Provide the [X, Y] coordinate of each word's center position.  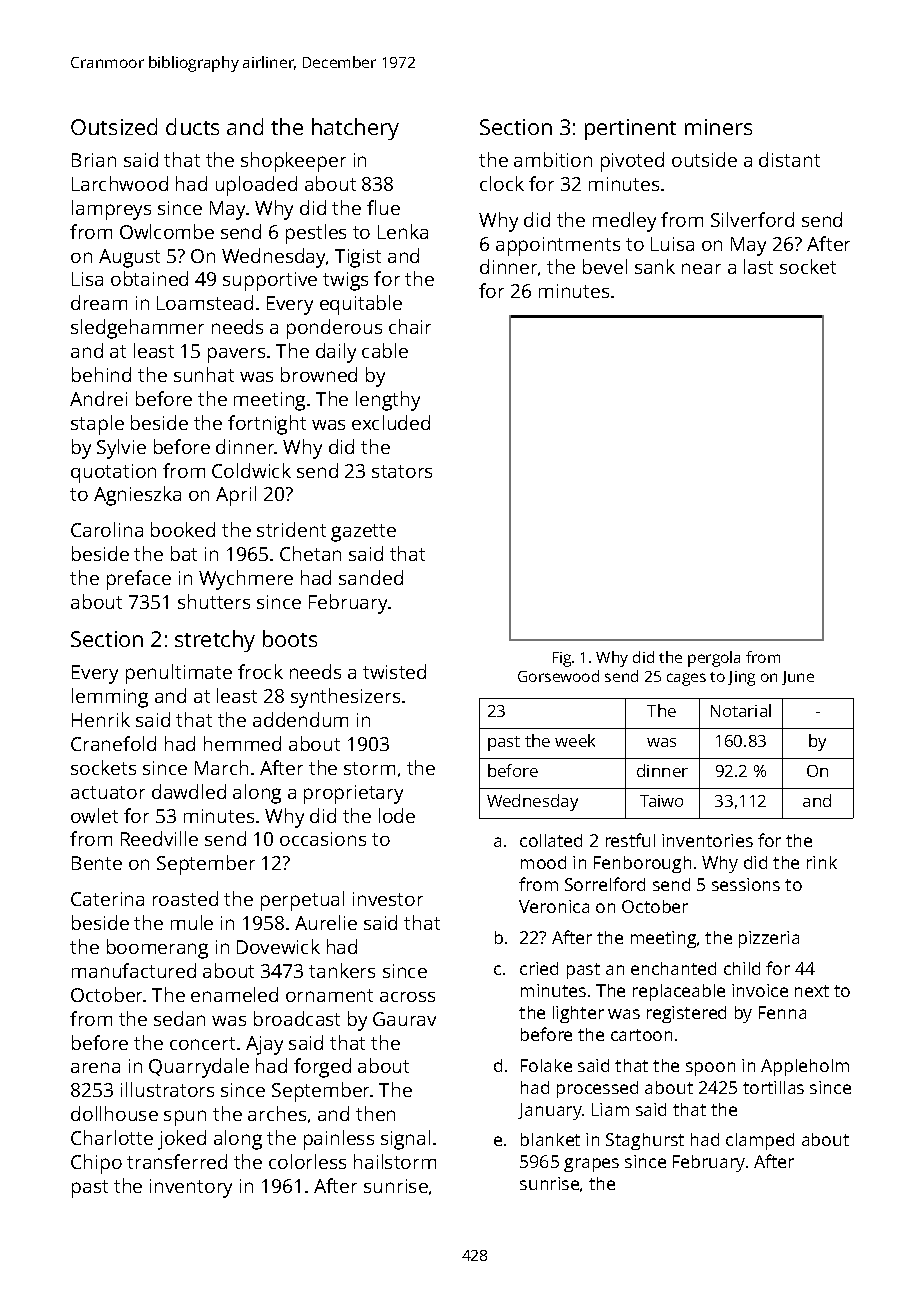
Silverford [752, 219]
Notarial [741, 710]
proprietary [353, 794]
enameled [234, 994]
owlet [94, 815]
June [798, 678]
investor [388, 899]
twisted [394, 671]
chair [410, 326]
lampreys [111, 210]
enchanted [673, 968]
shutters [214, 601]
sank [655, 266]
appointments [558, 246]
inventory [191, 1188]
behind [101, 374]
